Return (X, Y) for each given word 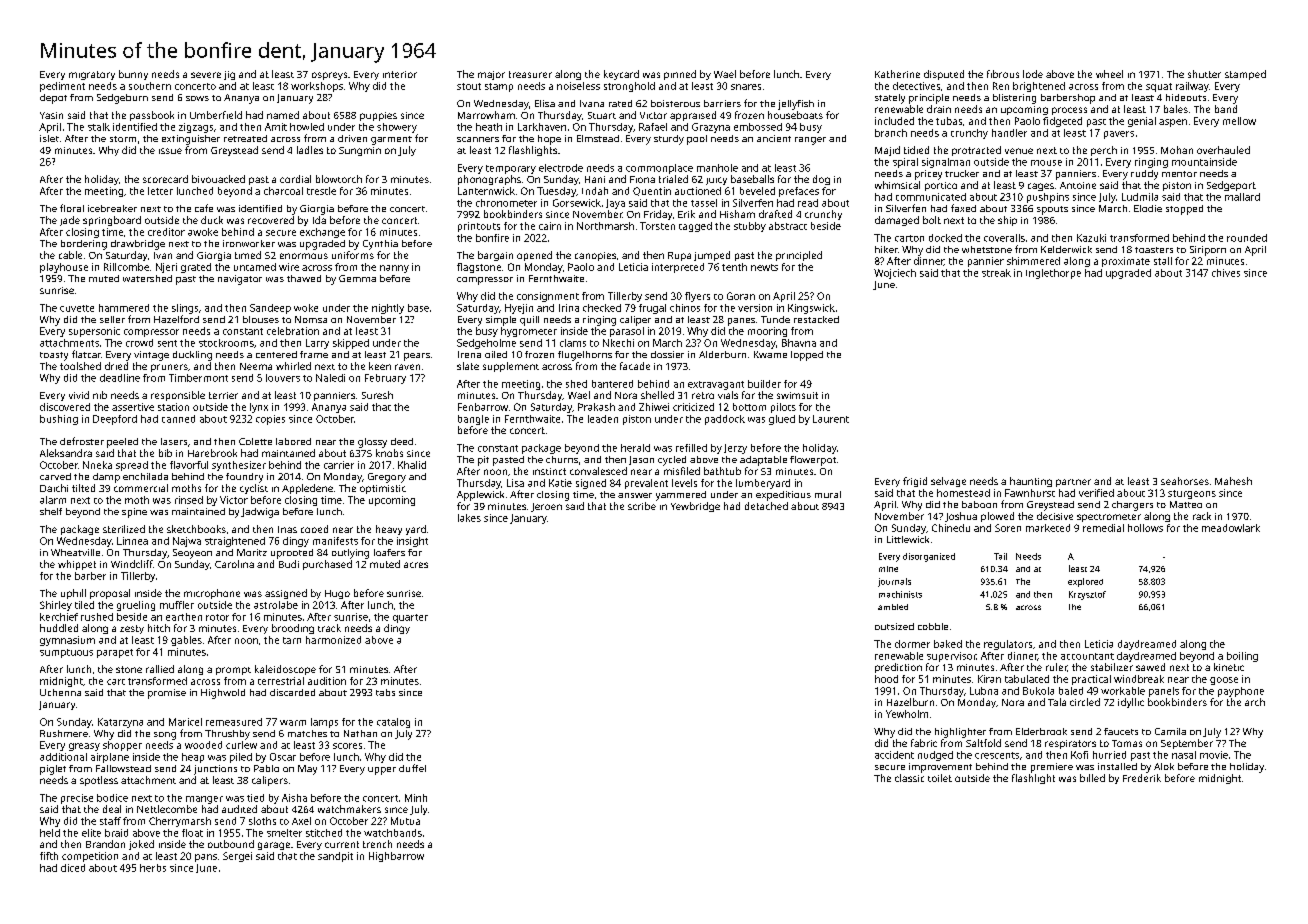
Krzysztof (1087, 595)
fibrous (1003, 74)
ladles (310, 150)
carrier (339, 465)
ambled (893, 607)
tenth (734, 267)
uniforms (353, 255)
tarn (292, 640)
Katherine (897, 74)
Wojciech (895, 274)
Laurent (831, 419)
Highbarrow (396, 857)
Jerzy (735, 449)
